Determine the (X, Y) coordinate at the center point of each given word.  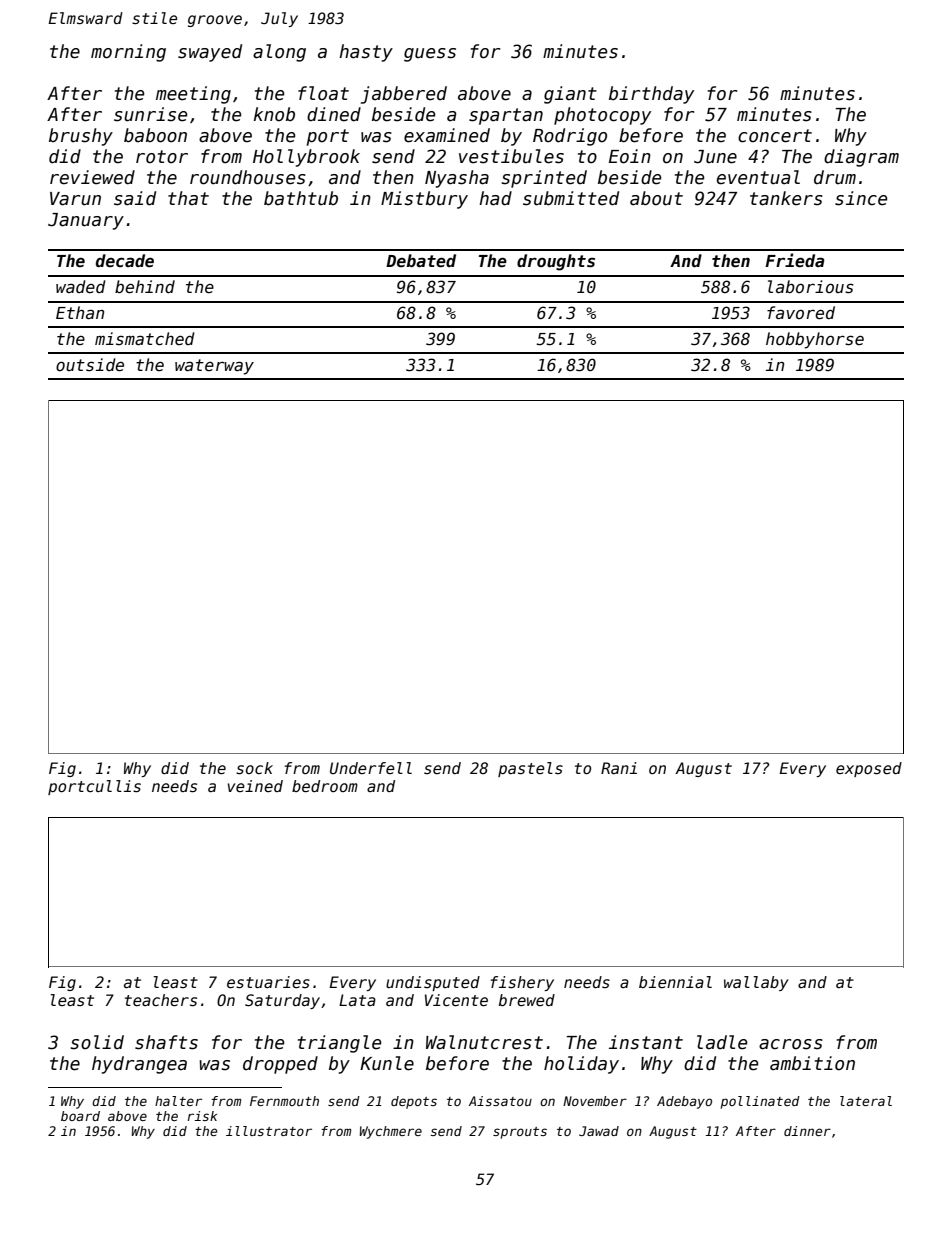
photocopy (602, 116)
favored (801, 312)
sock (254, 768)
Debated (421, 261)
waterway (214, 367)
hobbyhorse (815, 340)
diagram (861, 158)
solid (97, 1042)
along (279, 53)
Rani (619, 768)
